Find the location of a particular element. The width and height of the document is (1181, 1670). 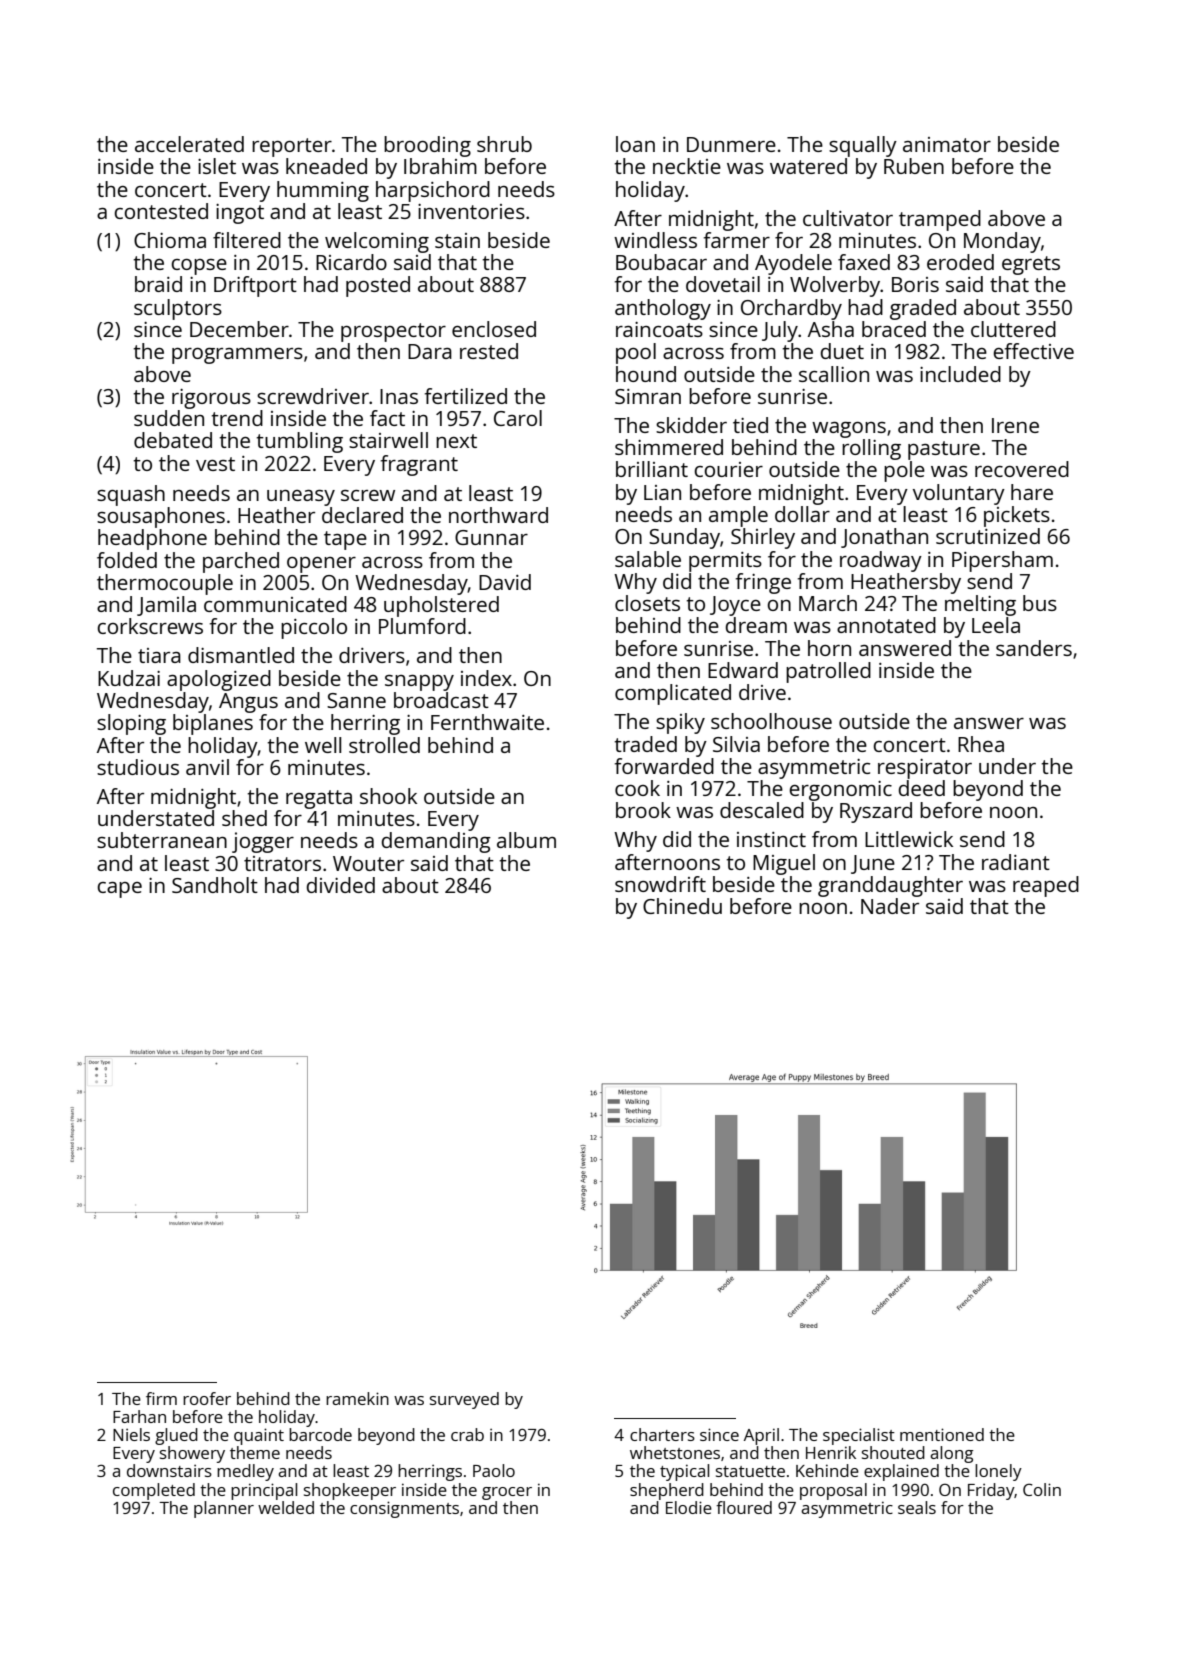

grocer is located at coordinates (507, 1493).
